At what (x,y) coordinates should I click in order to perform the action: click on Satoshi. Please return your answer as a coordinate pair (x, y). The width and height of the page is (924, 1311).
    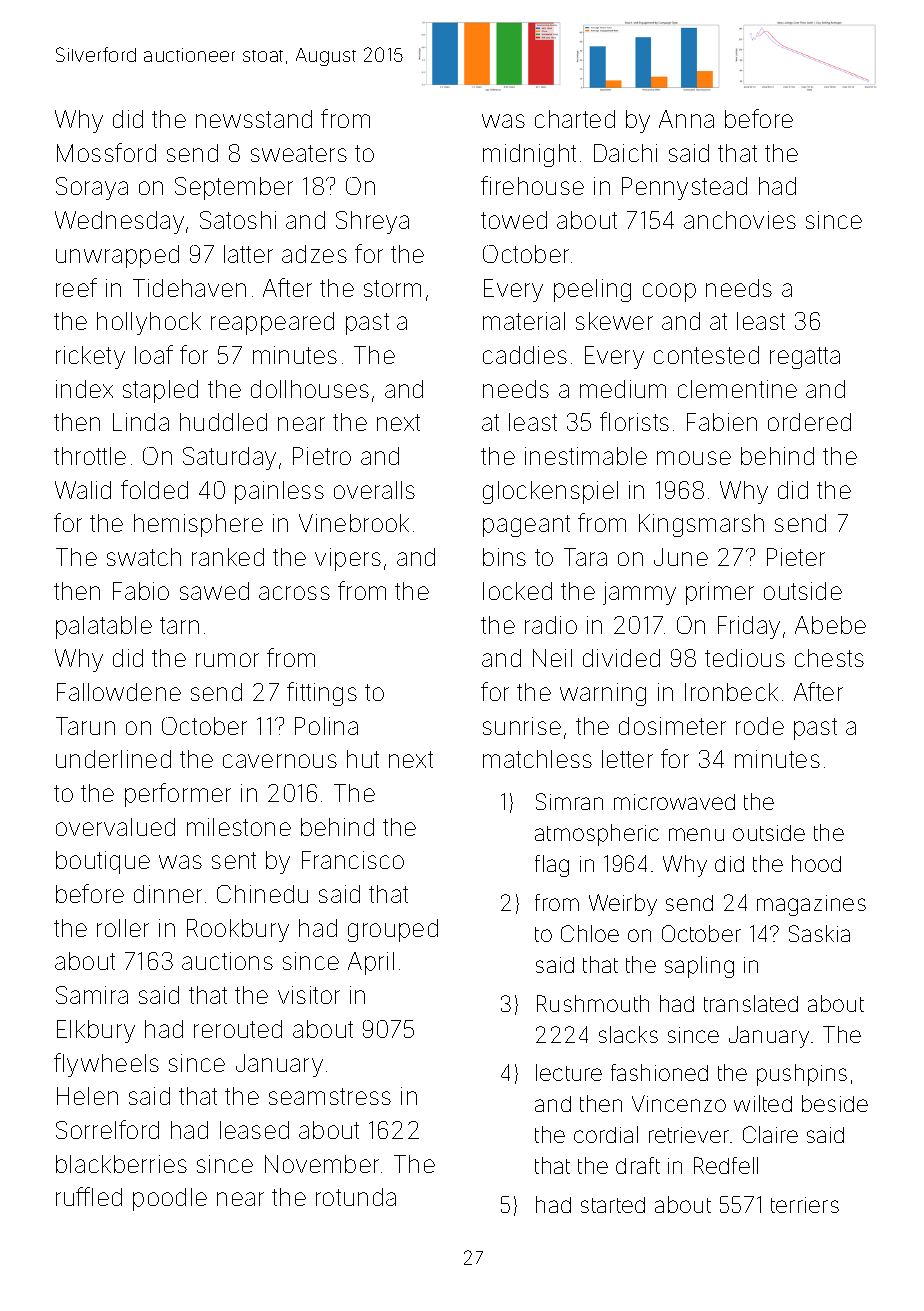
    Looking at the image, I should click on (238, 220).
